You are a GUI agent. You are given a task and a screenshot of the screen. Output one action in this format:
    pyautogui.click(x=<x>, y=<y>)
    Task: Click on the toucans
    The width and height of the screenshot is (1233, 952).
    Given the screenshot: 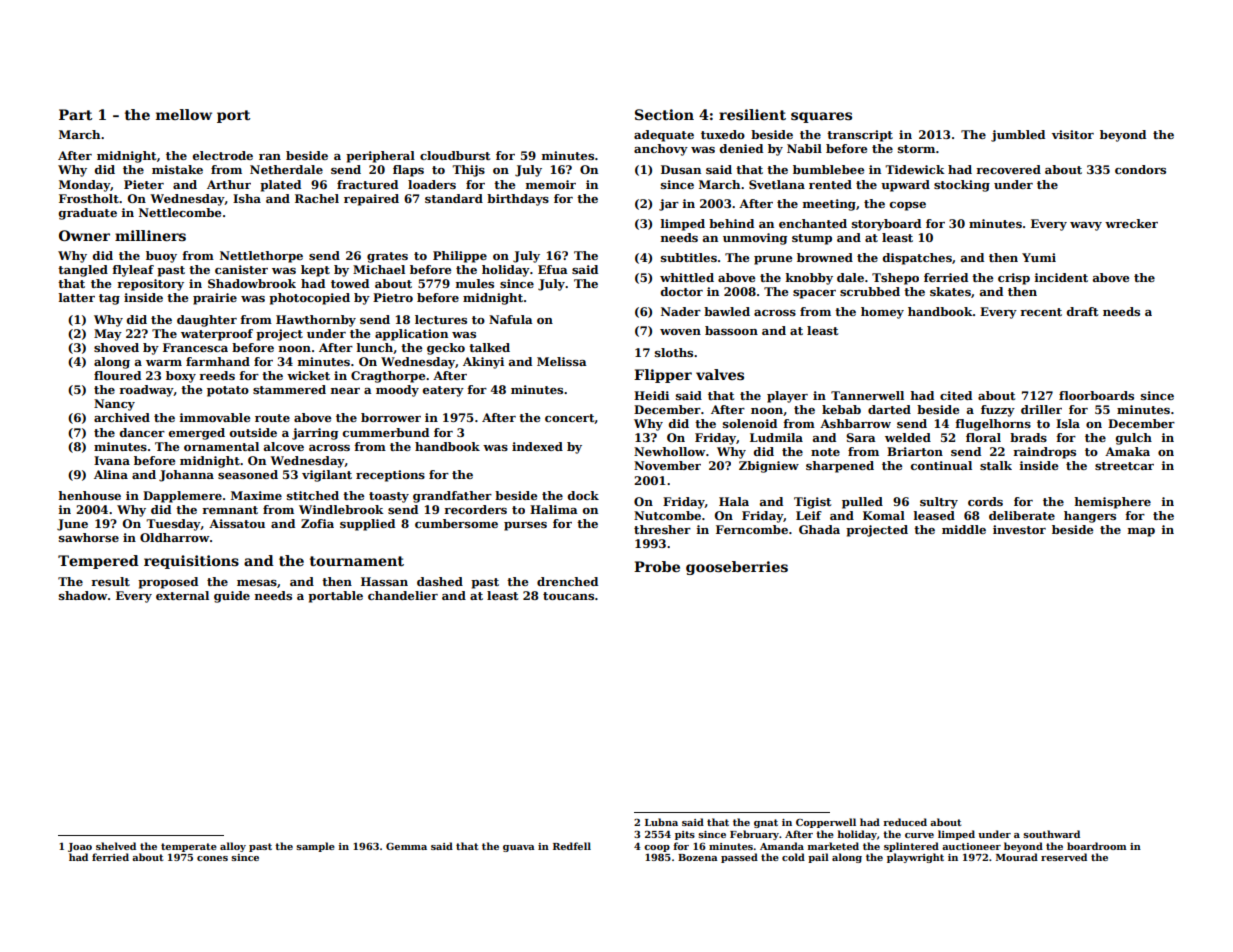 What is the action you would take?
    pyautogui.click(x=568, y=596)
